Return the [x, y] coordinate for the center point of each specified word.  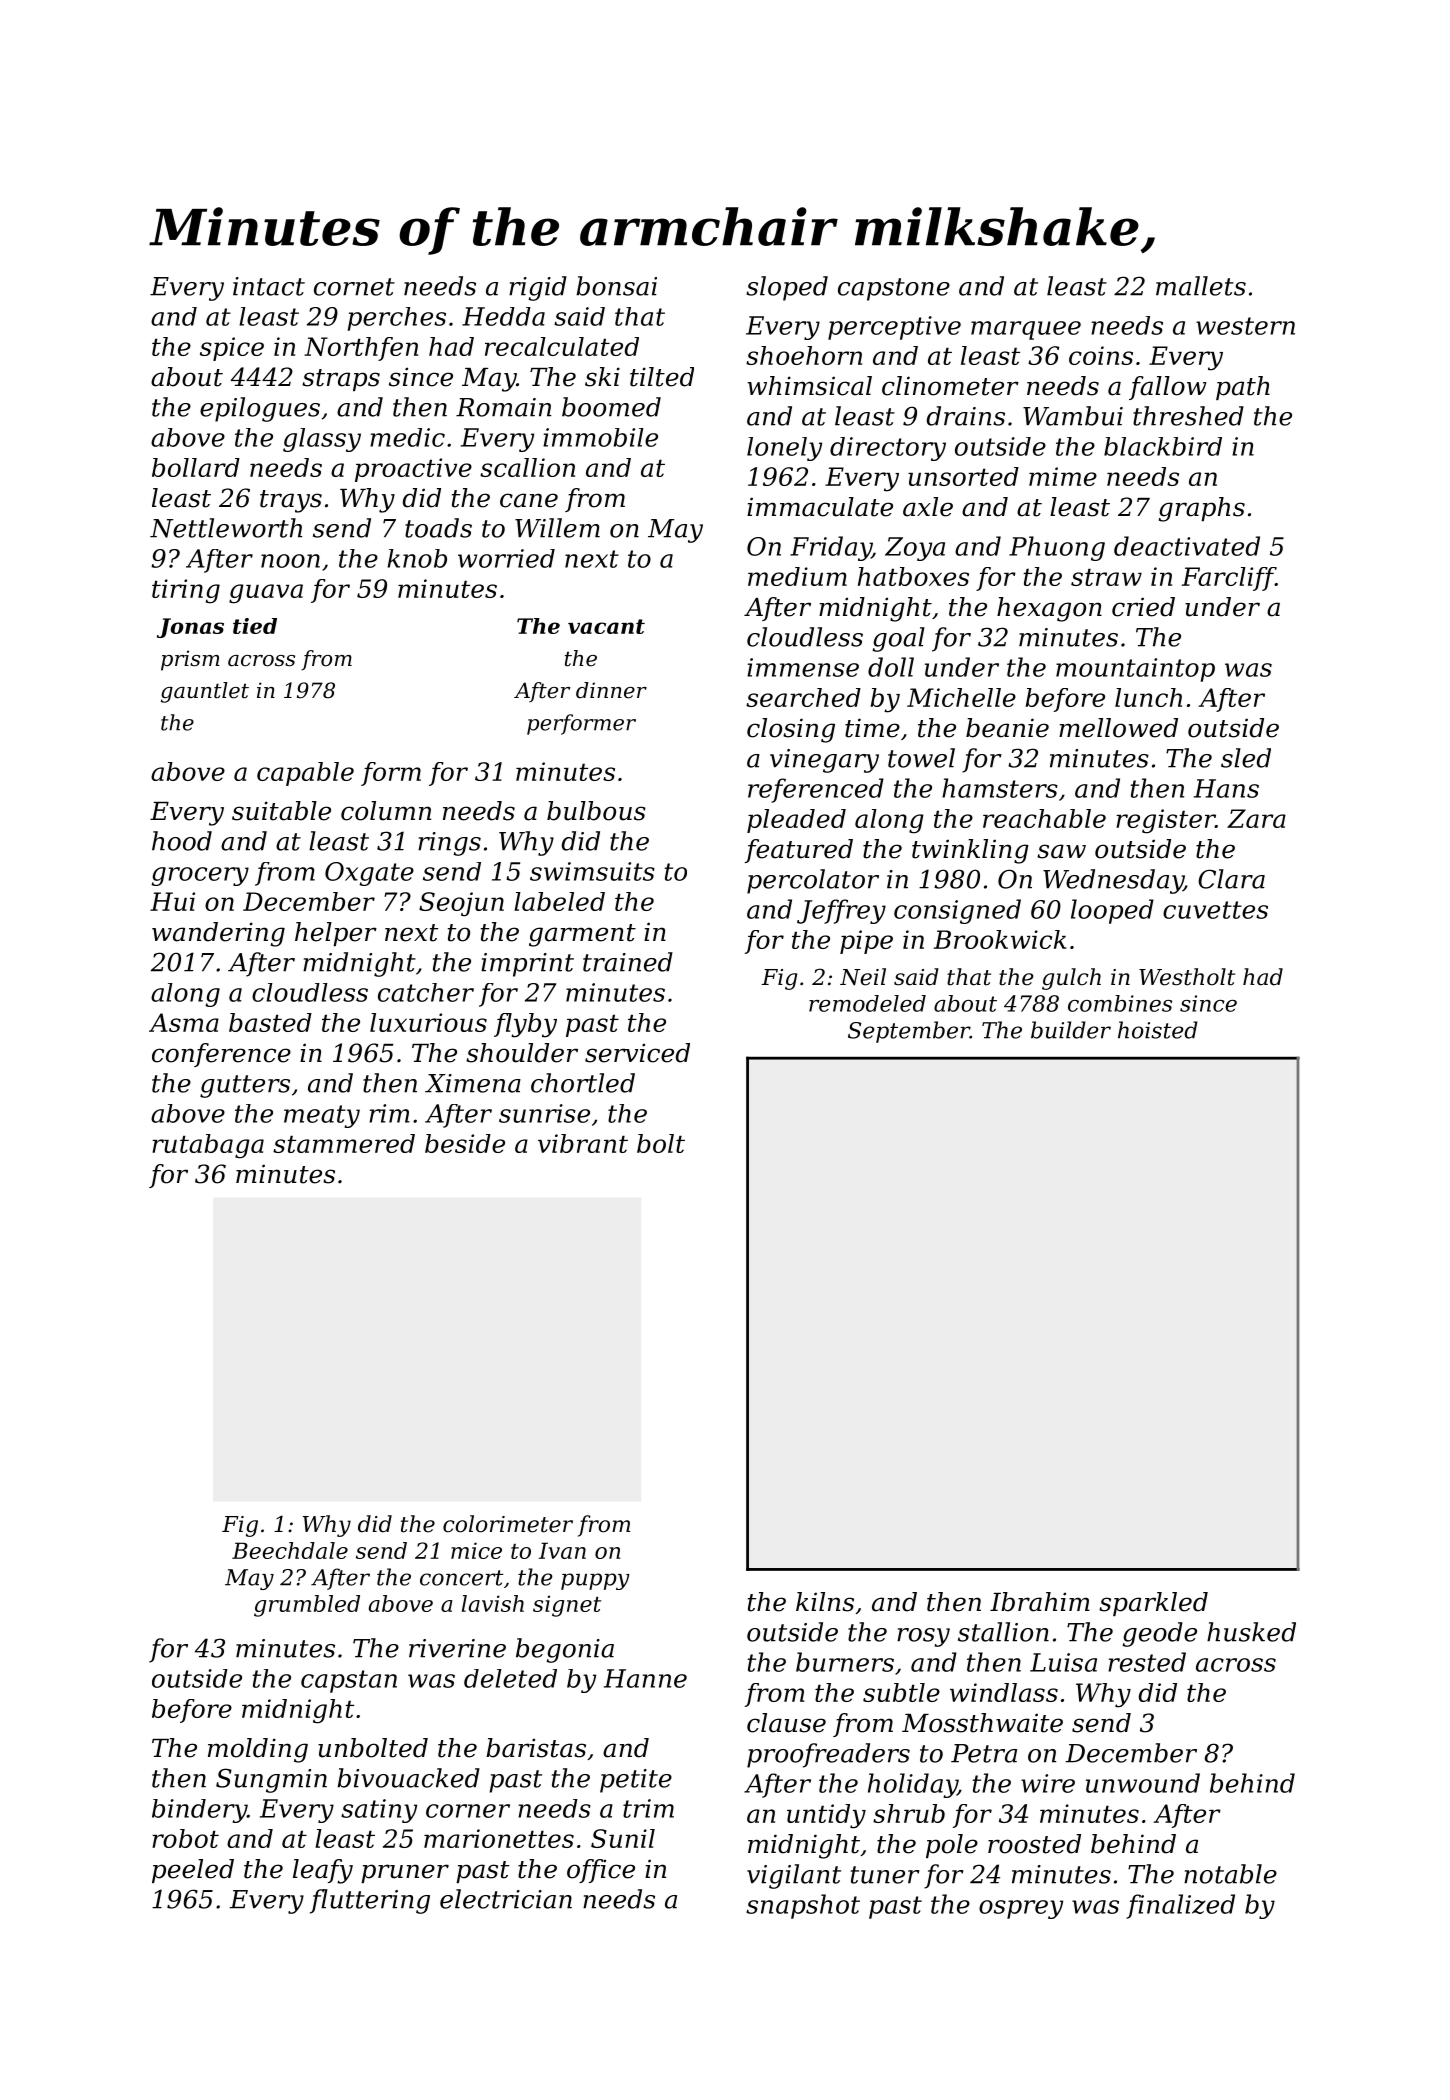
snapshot [803, 1906]
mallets [1201, 286]
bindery [199, 1811]
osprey [1021, 1909]
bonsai [616, 286]
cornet [354, 287]
